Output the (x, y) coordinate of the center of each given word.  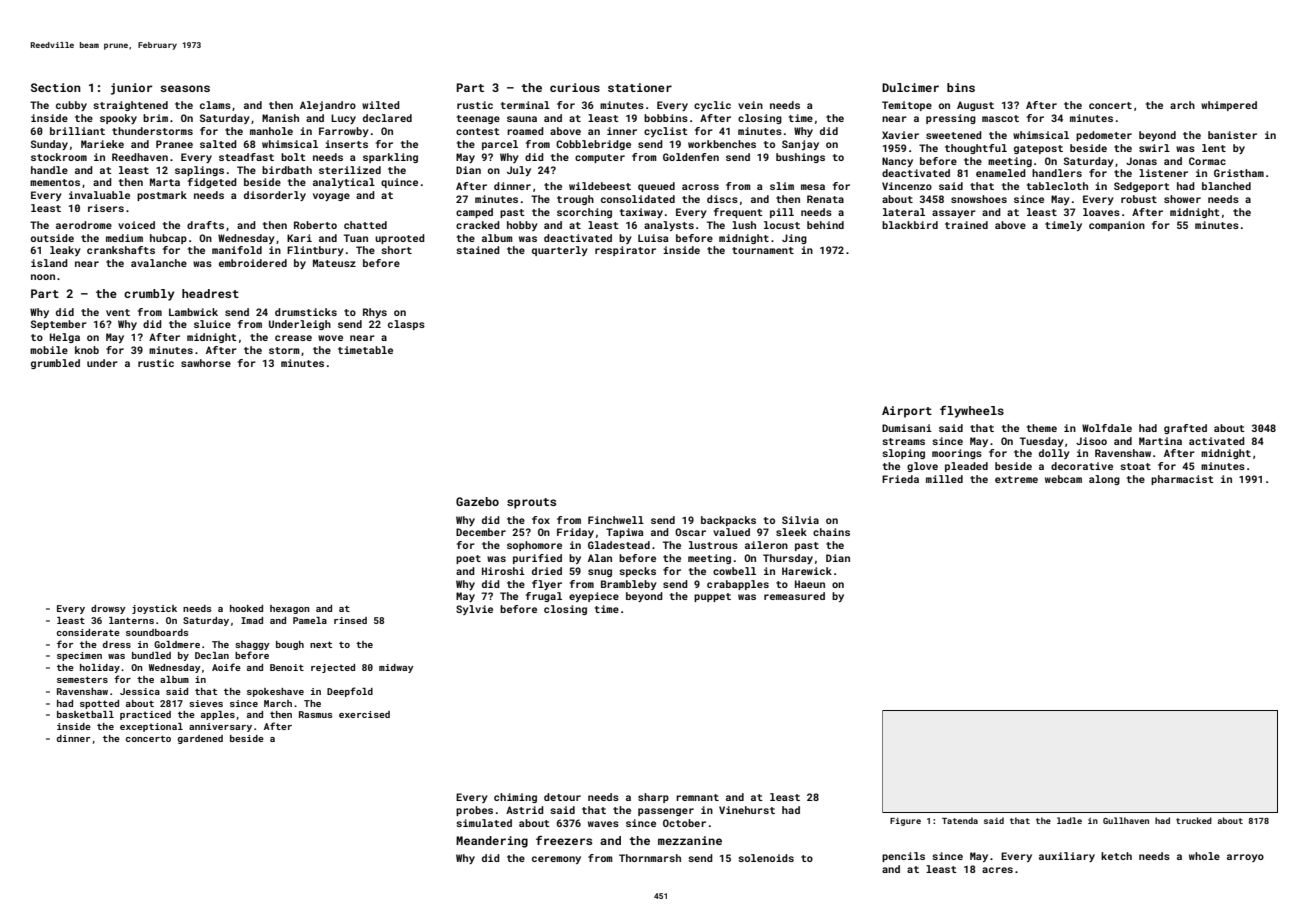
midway (396, 668)
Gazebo (477, 501)
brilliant (77, 131)
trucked (1194, 820)
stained (478, 250)
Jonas (1141, 161)
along (1104, 480)
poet (468, 559)
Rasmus (316, 714)
